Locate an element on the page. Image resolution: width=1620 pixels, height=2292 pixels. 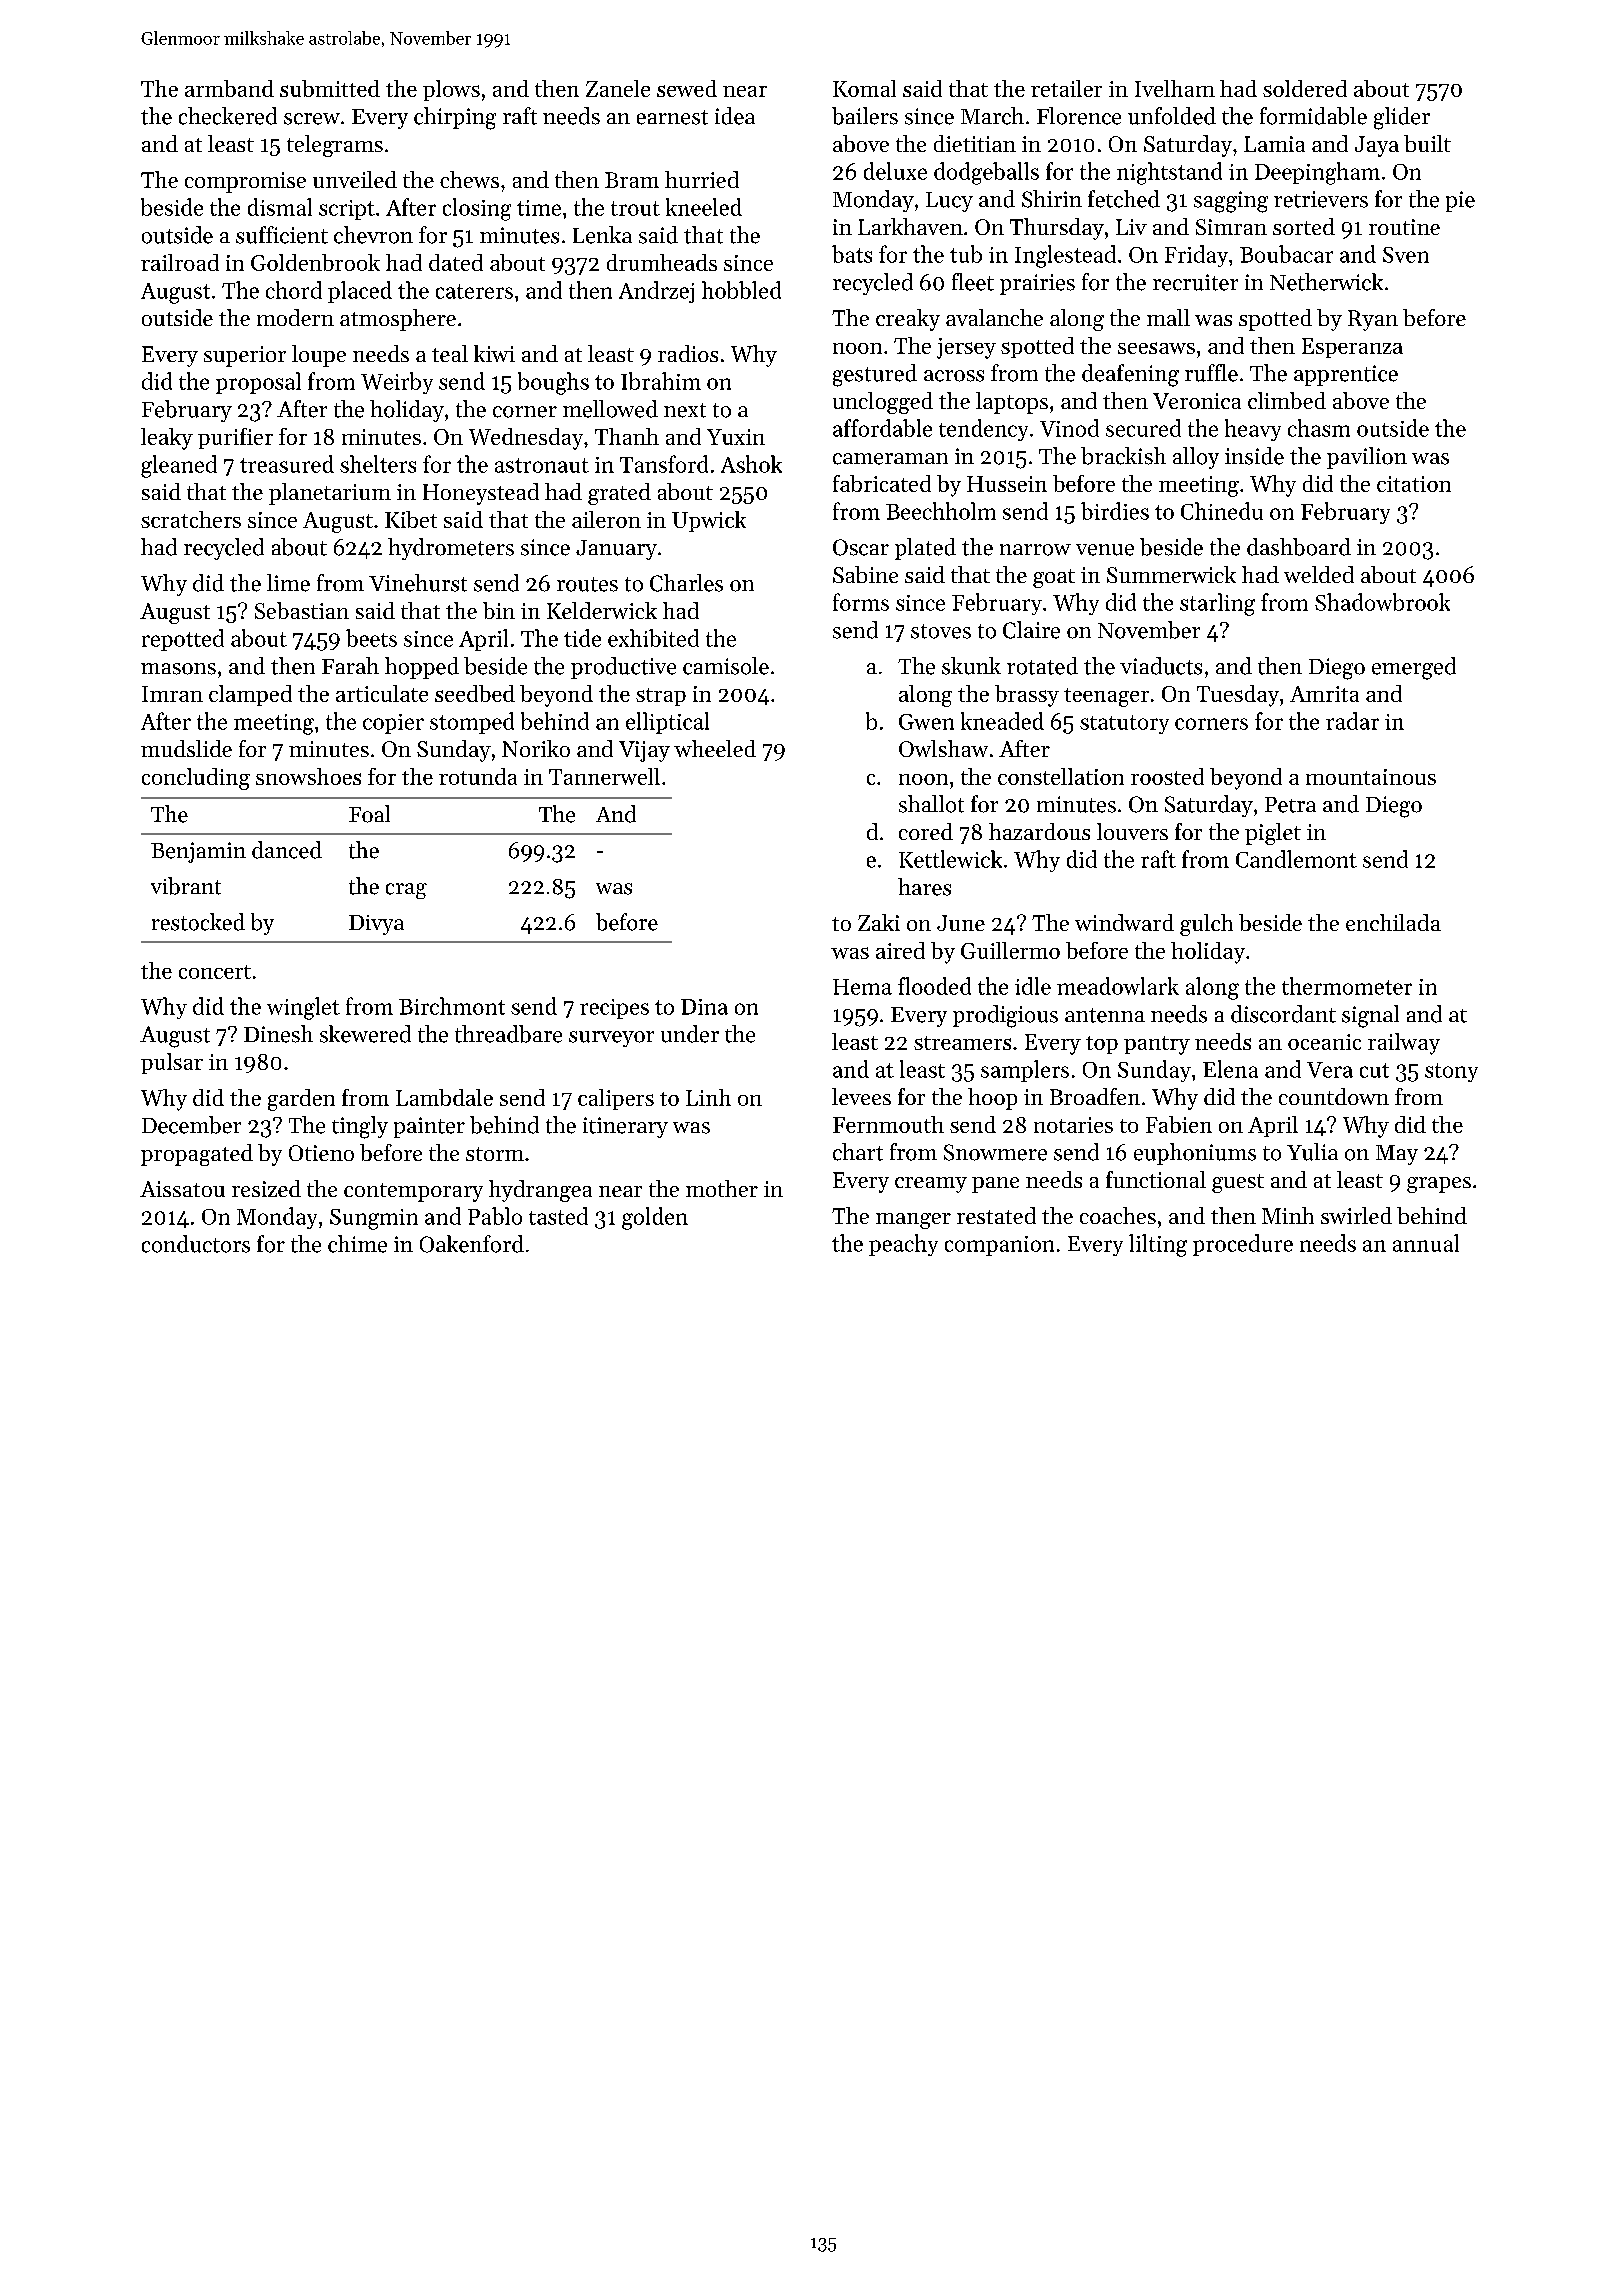
earnest is located at coordinates (672, 117).
